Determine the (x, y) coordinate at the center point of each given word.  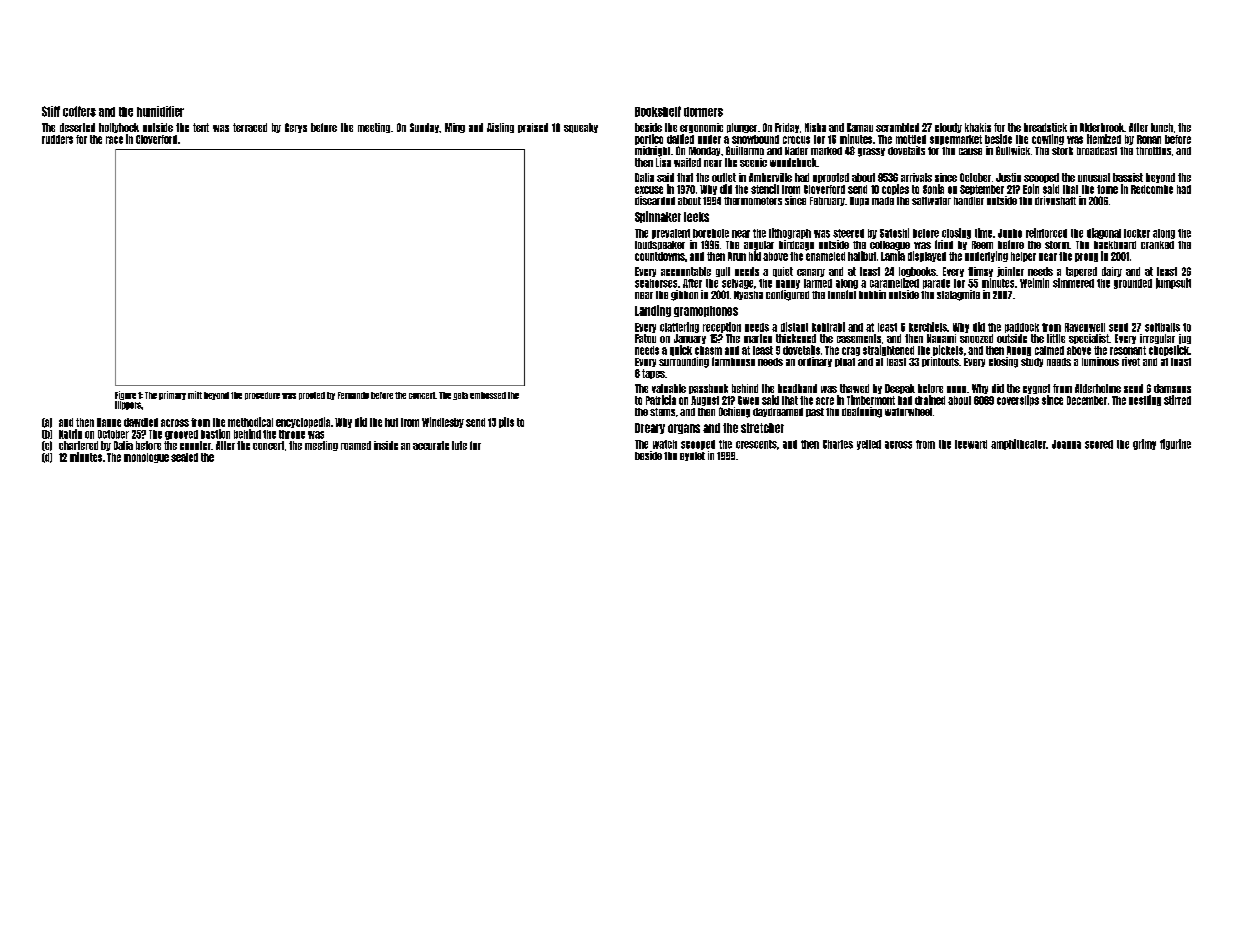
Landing (653, 311)
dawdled (141, 422)
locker (1137, 233)
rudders (57, 139)
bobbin (872, 294)
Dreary (650, 428)
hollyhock (119, 128)
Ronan (1149, 139)
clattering (679, 327)
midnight (652, 151)
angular (759, 246)
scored (1099, 444)
